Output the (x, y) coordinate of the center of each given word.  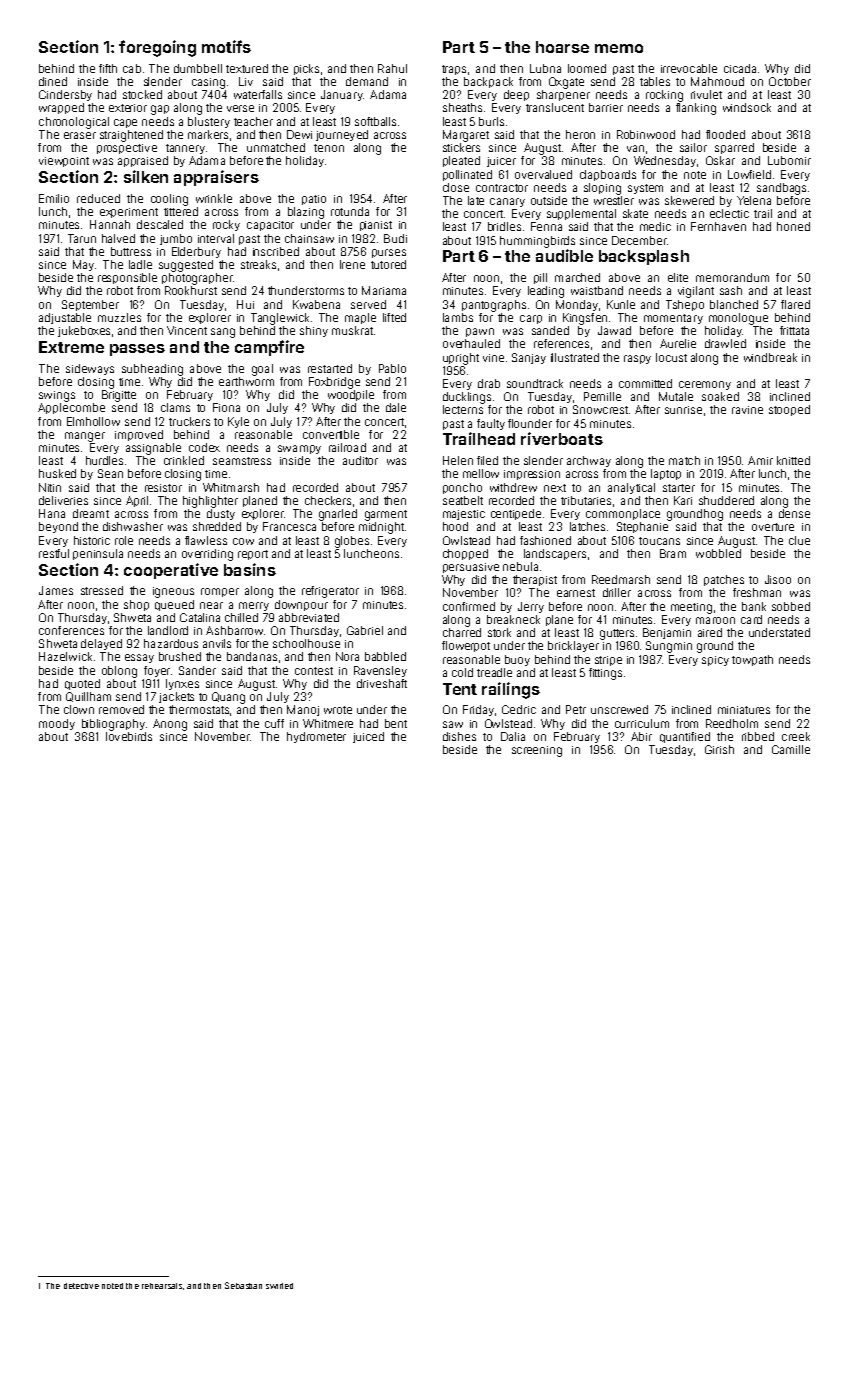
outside (549, 200)
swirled (279, 1286)
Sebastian (243, 1285)
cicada (740, 68)
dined (53, 81)
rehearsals (162, 1286)
